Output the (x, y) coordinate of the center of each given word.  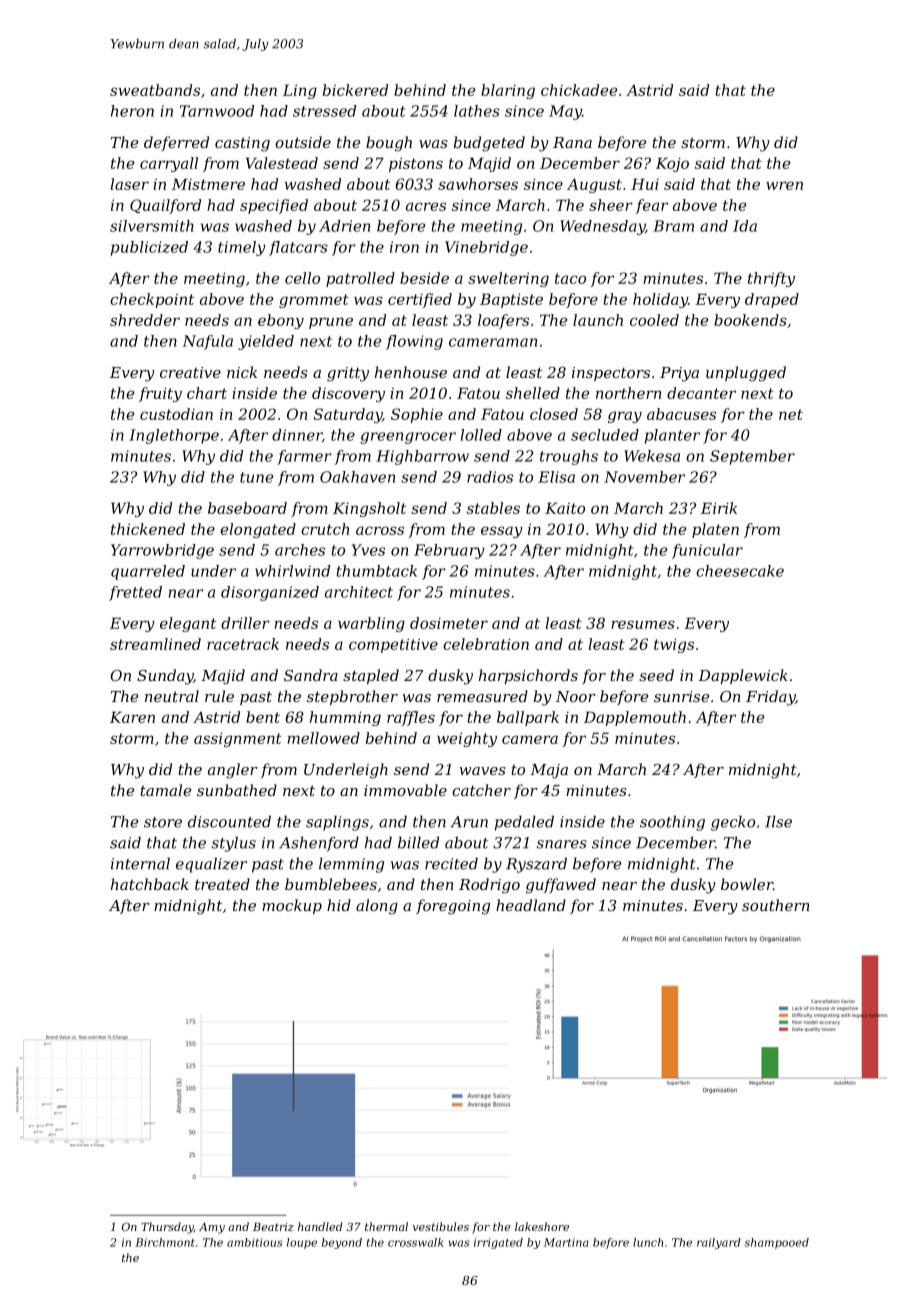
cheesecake (740, 571)
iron (404, 247)
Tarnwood (217, 111)
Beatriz (273, 1227)
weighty (467, 739)
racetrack (243, 644)
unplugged (746, 374)
